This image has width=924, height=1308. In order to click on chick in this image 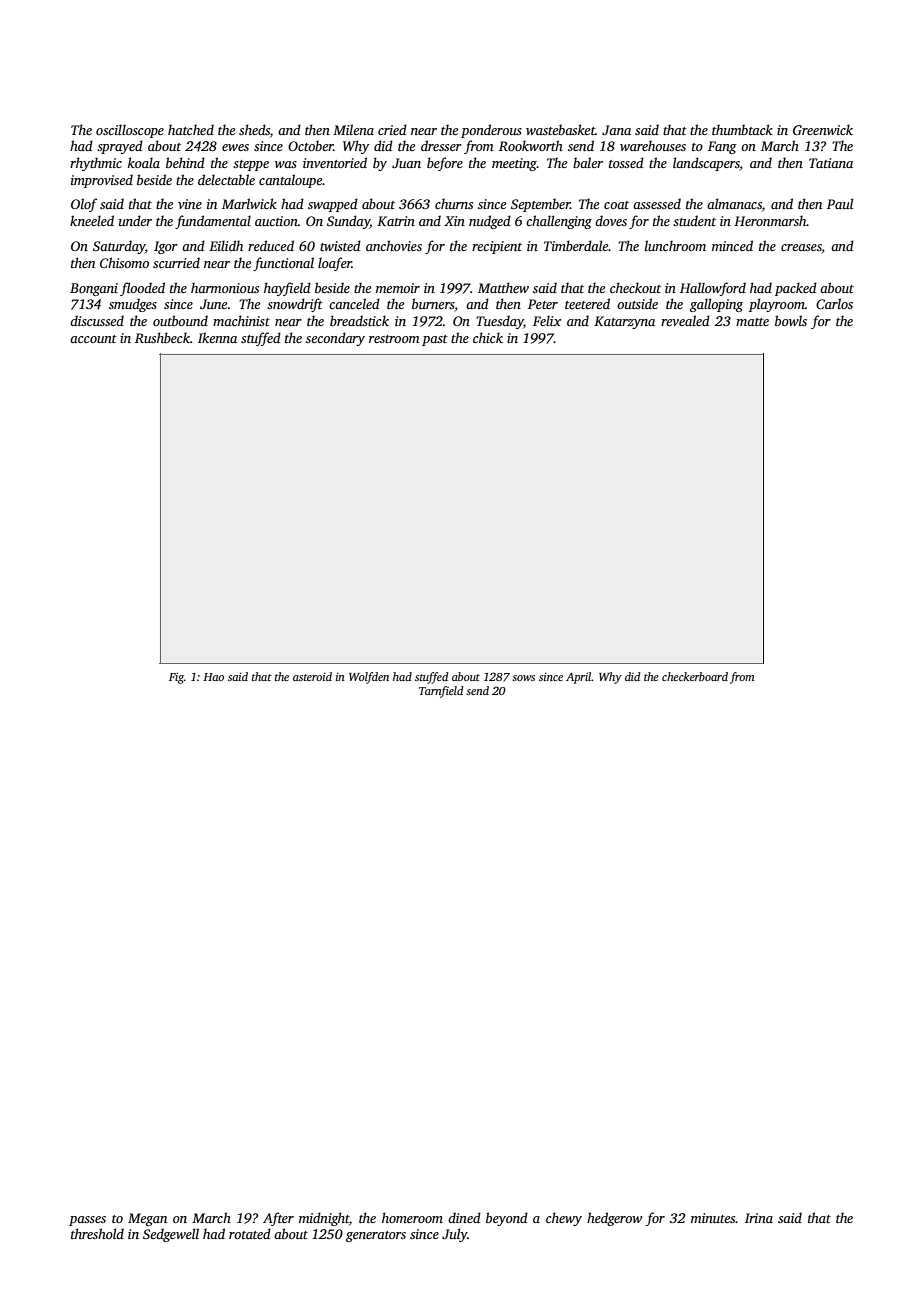, I will do `click(488, 337)`.
